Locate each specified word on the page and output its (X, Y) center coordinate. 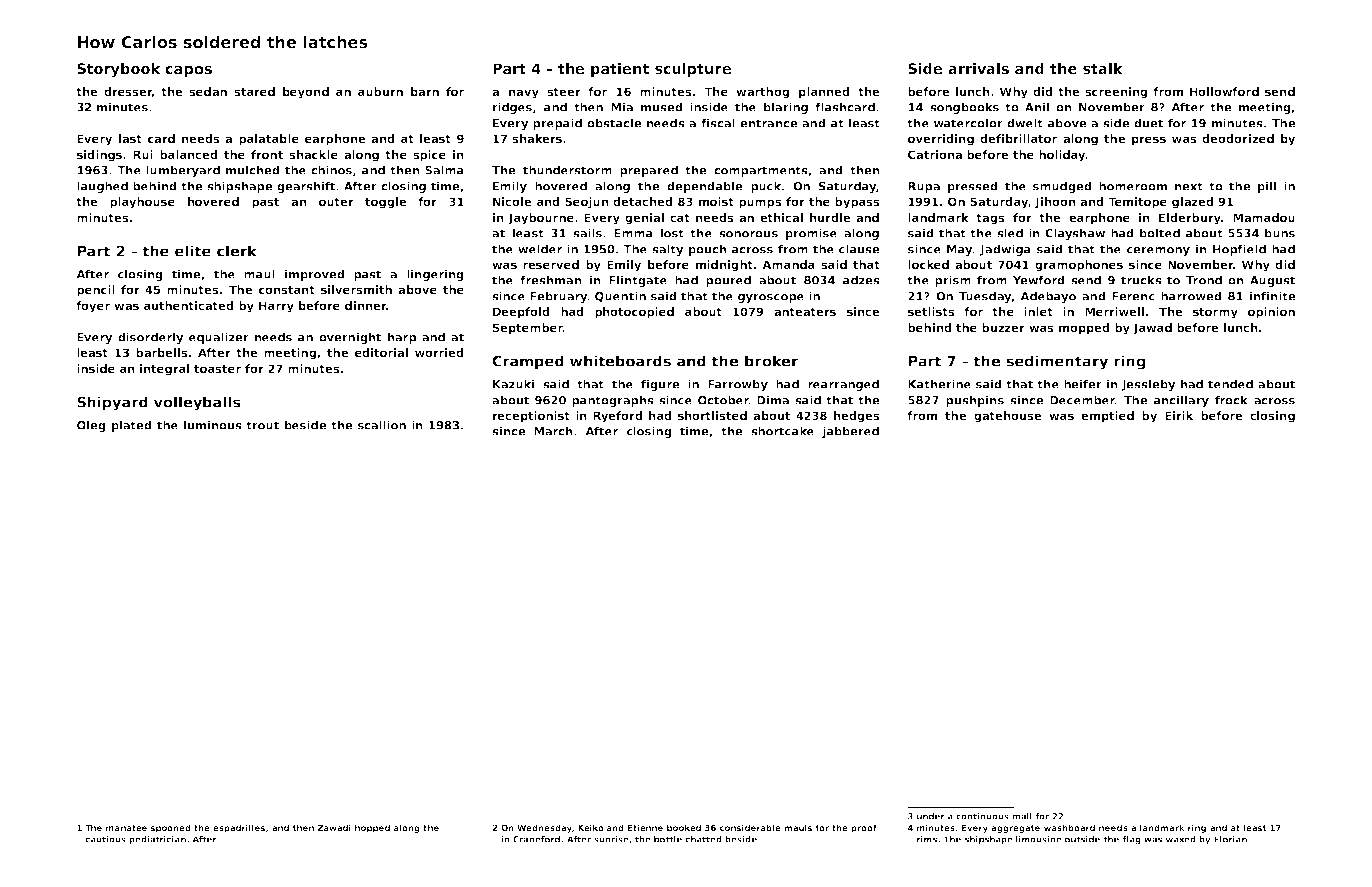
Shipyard (112, 403)
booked (684, 827)
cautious (106, 839)
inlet (1038, 311)
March (553, 431)
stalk (1103, 68)
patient (620, 70)
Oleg (91, 426)
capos (188, 71)
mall (1022, 816)
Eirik (1179, 415)
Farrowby (738, 385)
